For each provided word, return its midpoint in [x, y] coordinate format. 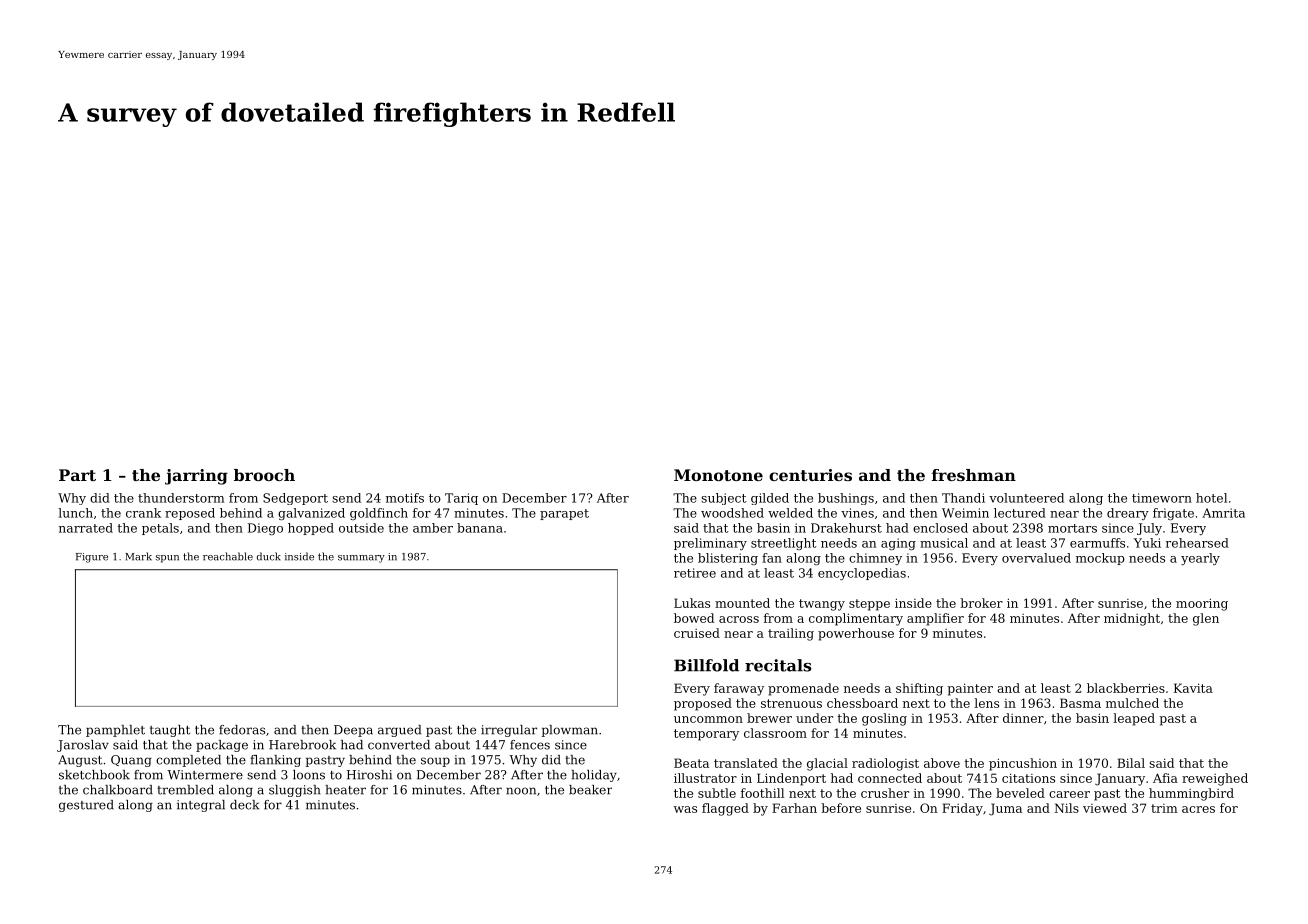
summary [361, 559]
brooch [264, 475]
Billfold [706, 665]
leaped [1134, 719]
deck [244, 805]
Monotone [718, 475]
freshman [974, 475]
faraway [739, 689]
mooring [1202, 604]
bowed [694, 618]
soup [435, 762]
